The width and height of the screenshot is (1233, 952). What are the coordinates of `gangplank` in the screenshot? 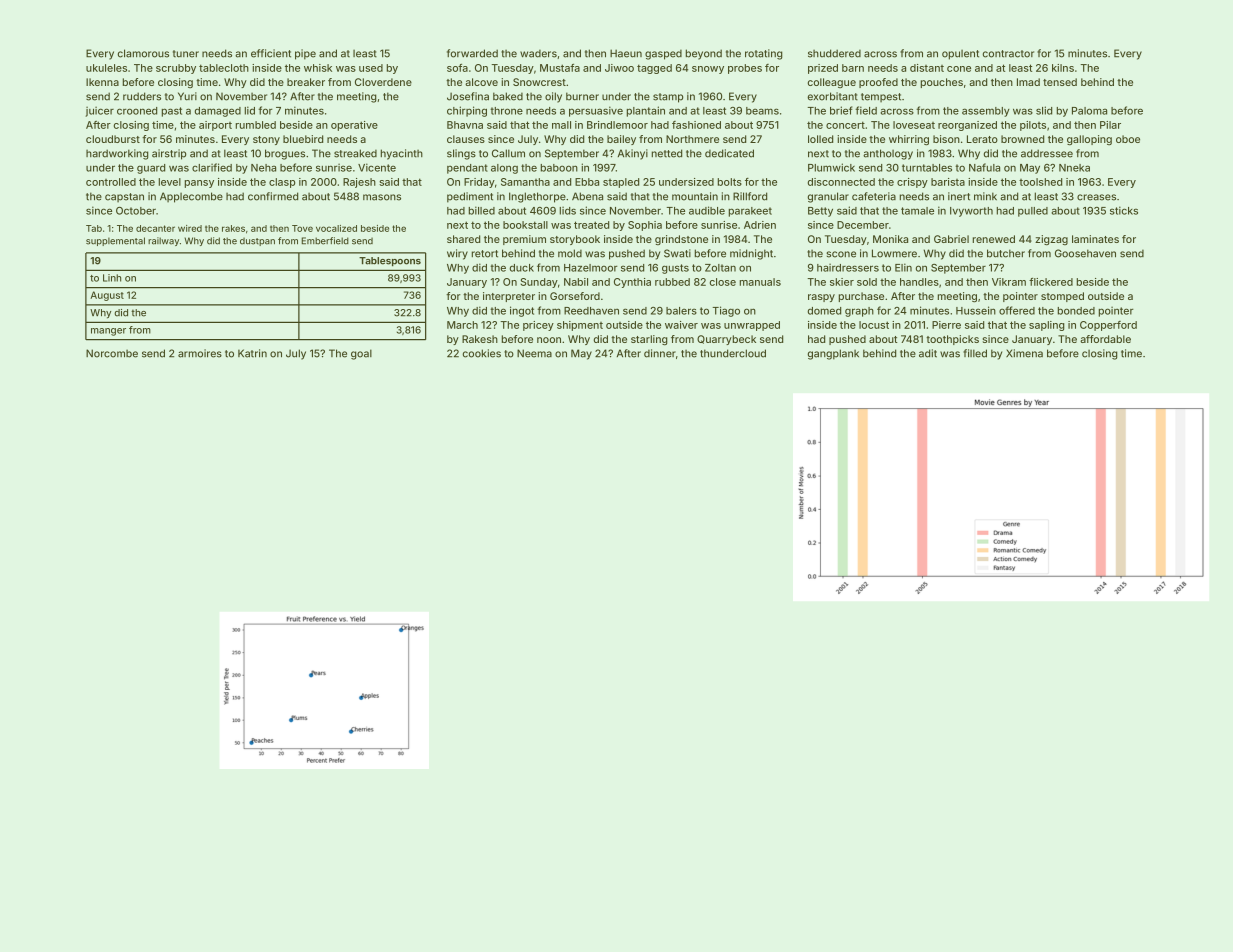 It's located at (833, 354).
